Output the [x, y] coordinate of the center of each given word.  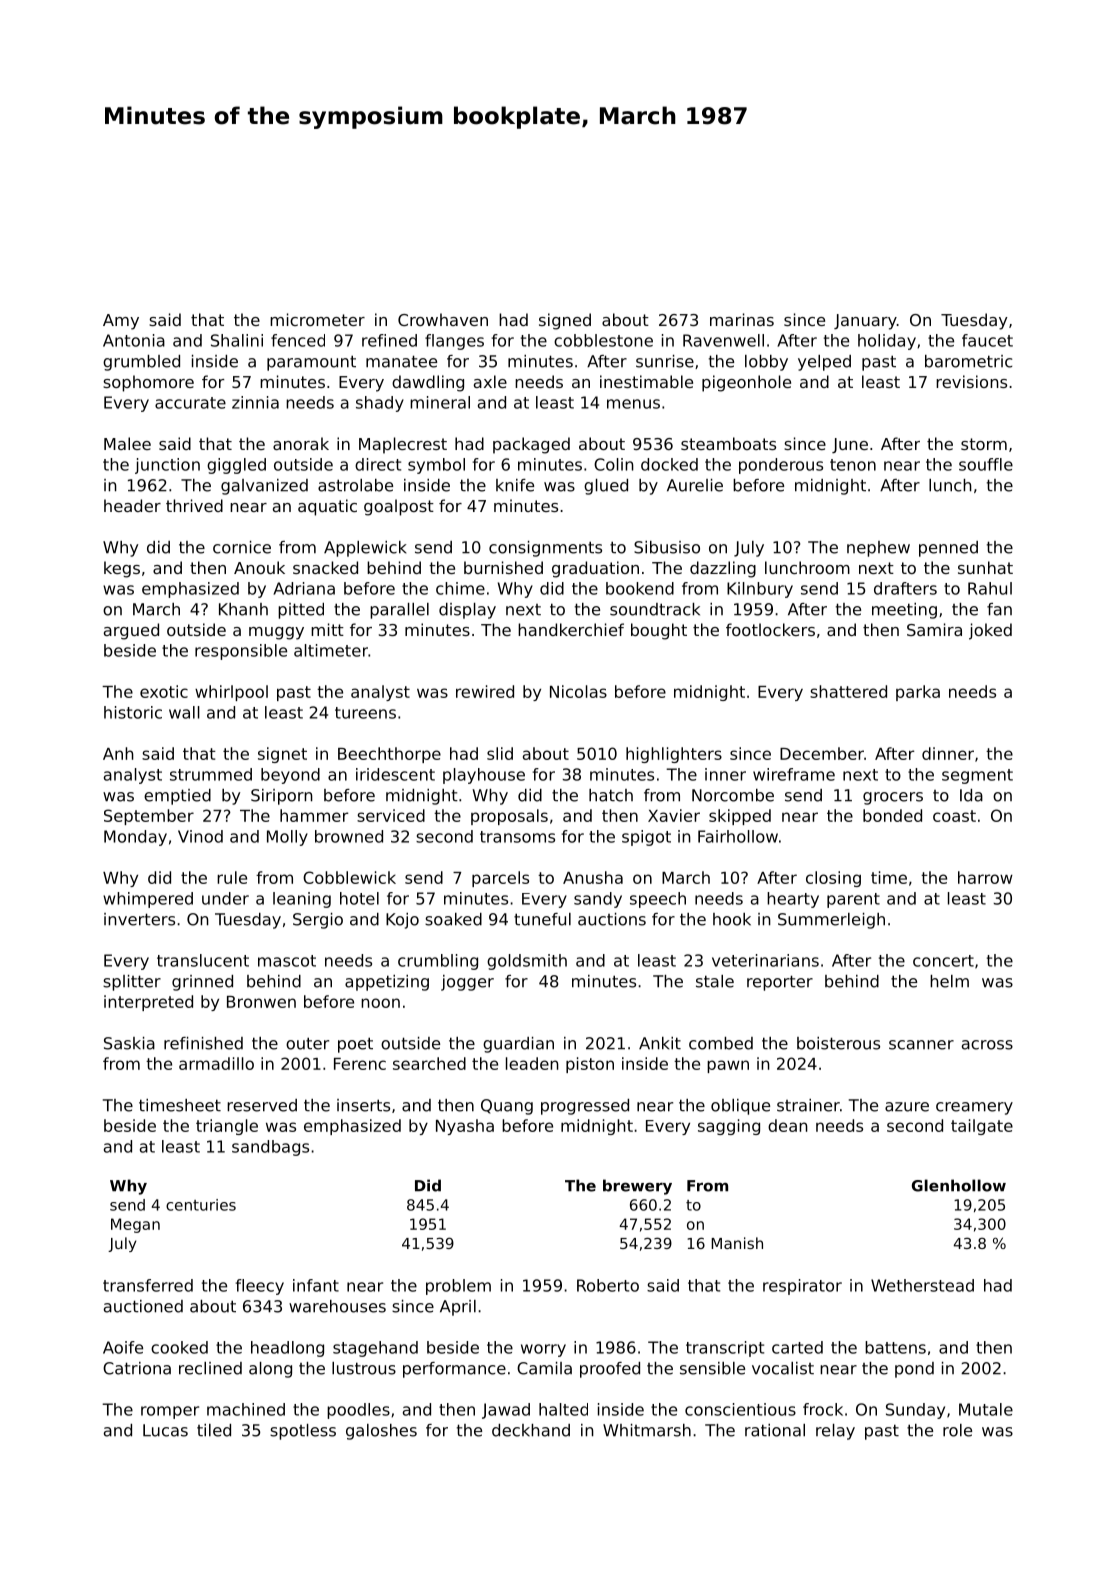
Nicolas [578, 691]
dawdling [428, 383]
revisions [971, 381]
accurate [190, 403]
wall [184, 712]
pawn [728, 1066]
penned [948, 549]
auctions [612, 919]
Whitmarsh [647, 1430]
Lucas [165, 1430]
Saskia [129, 1043]
